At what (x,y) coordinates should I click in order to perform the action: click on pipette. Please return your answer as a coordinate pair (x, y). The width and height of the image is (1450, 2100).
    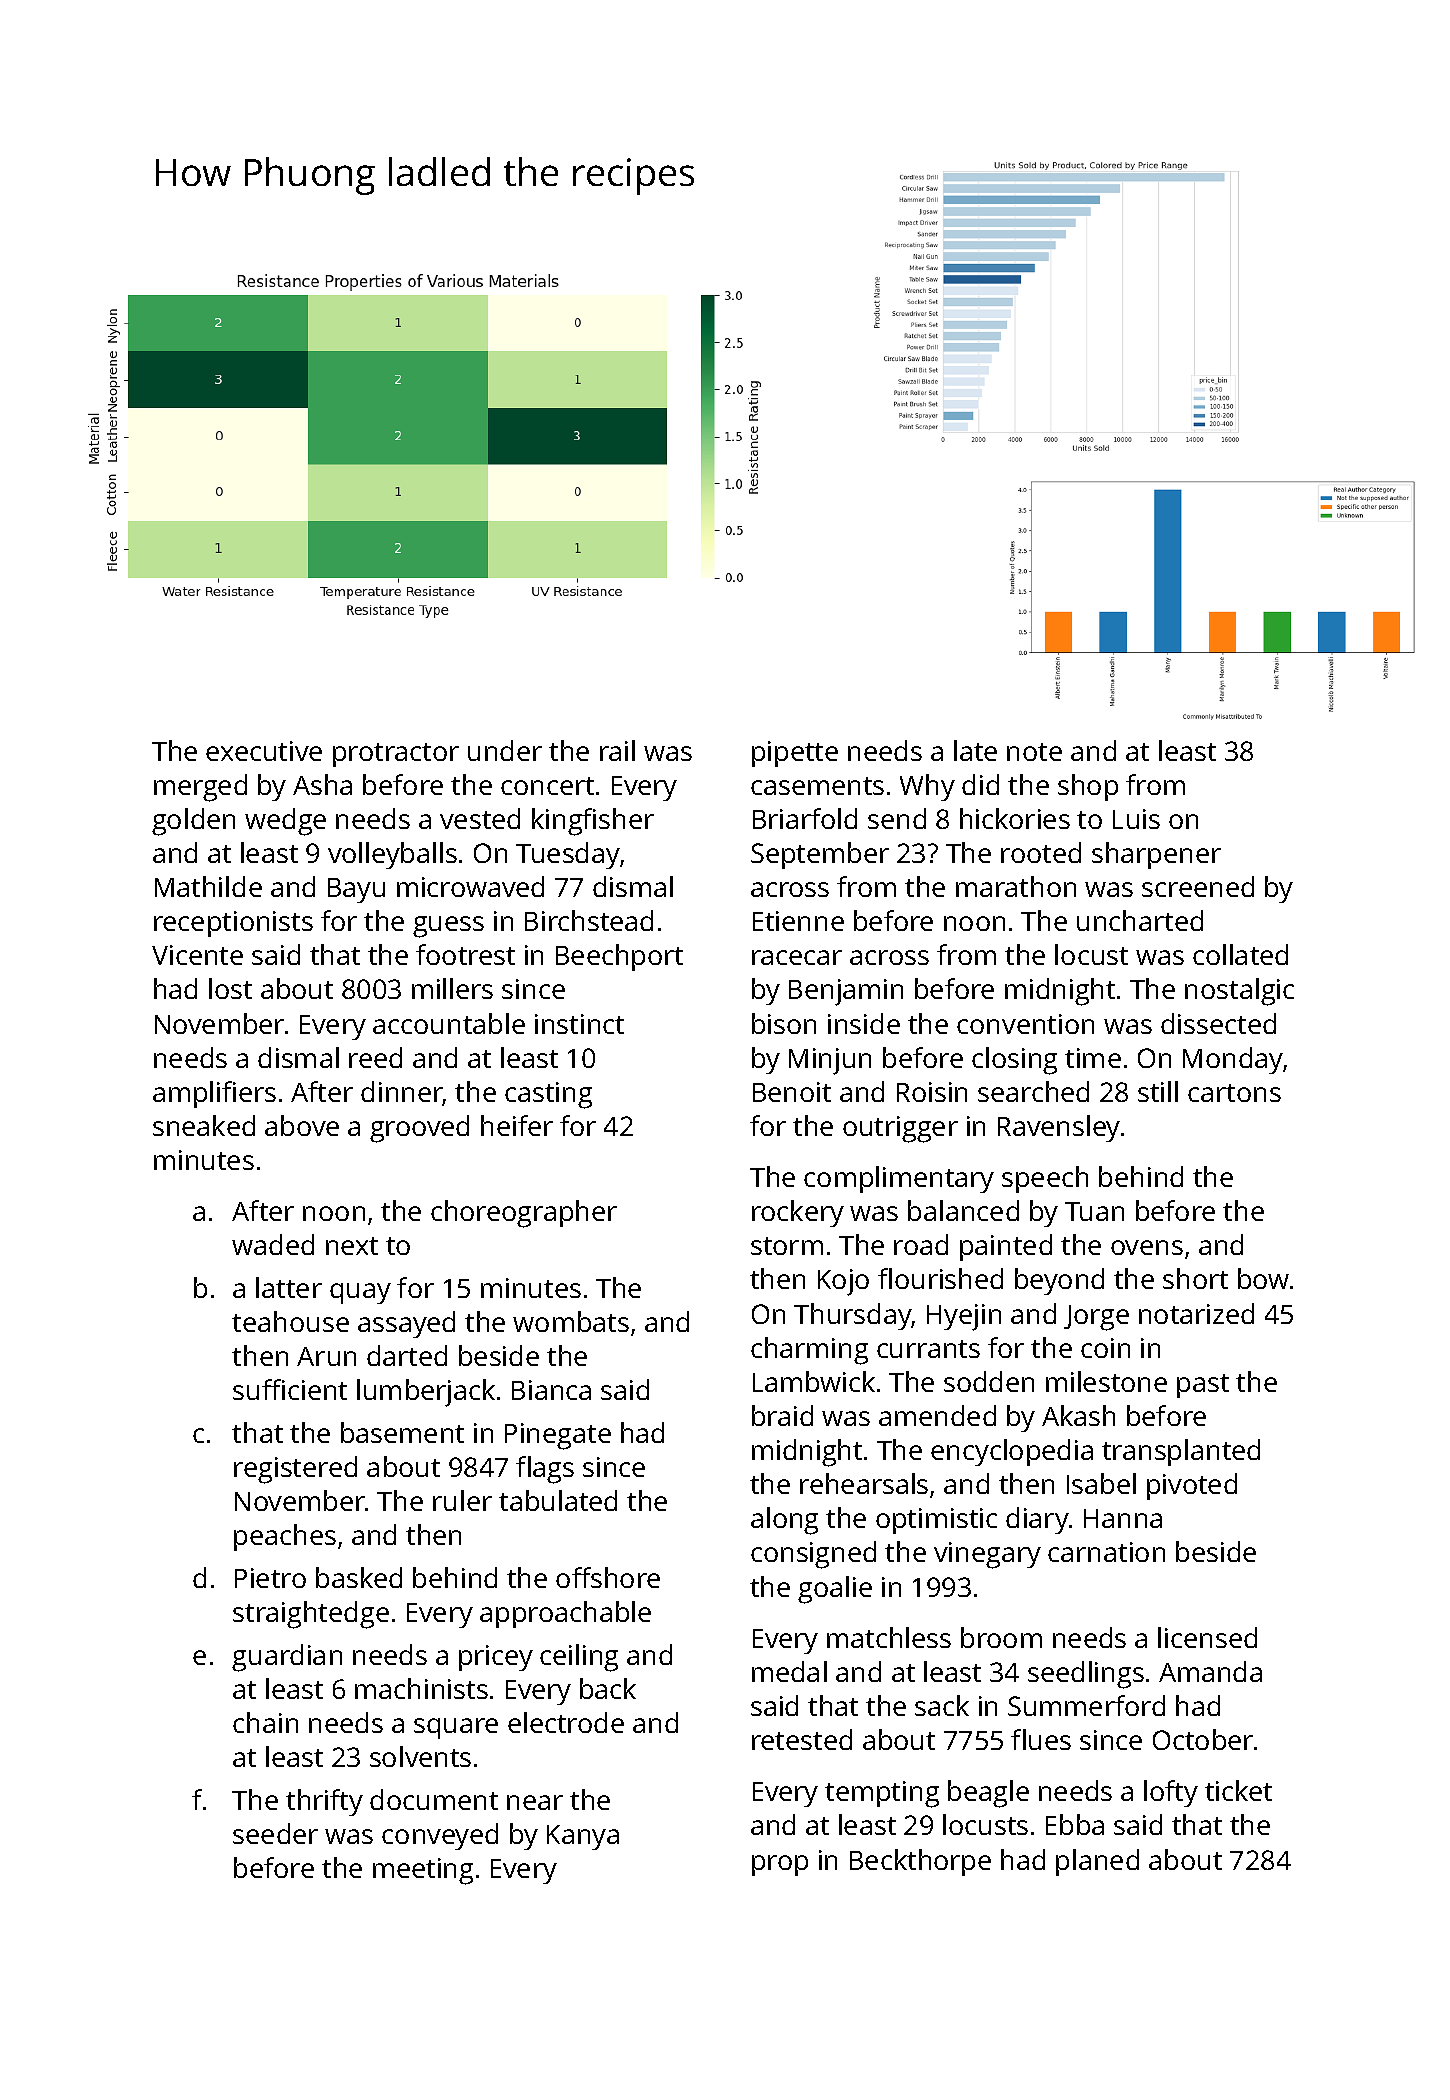
    Looking at the image, I should click on (795, 754).
